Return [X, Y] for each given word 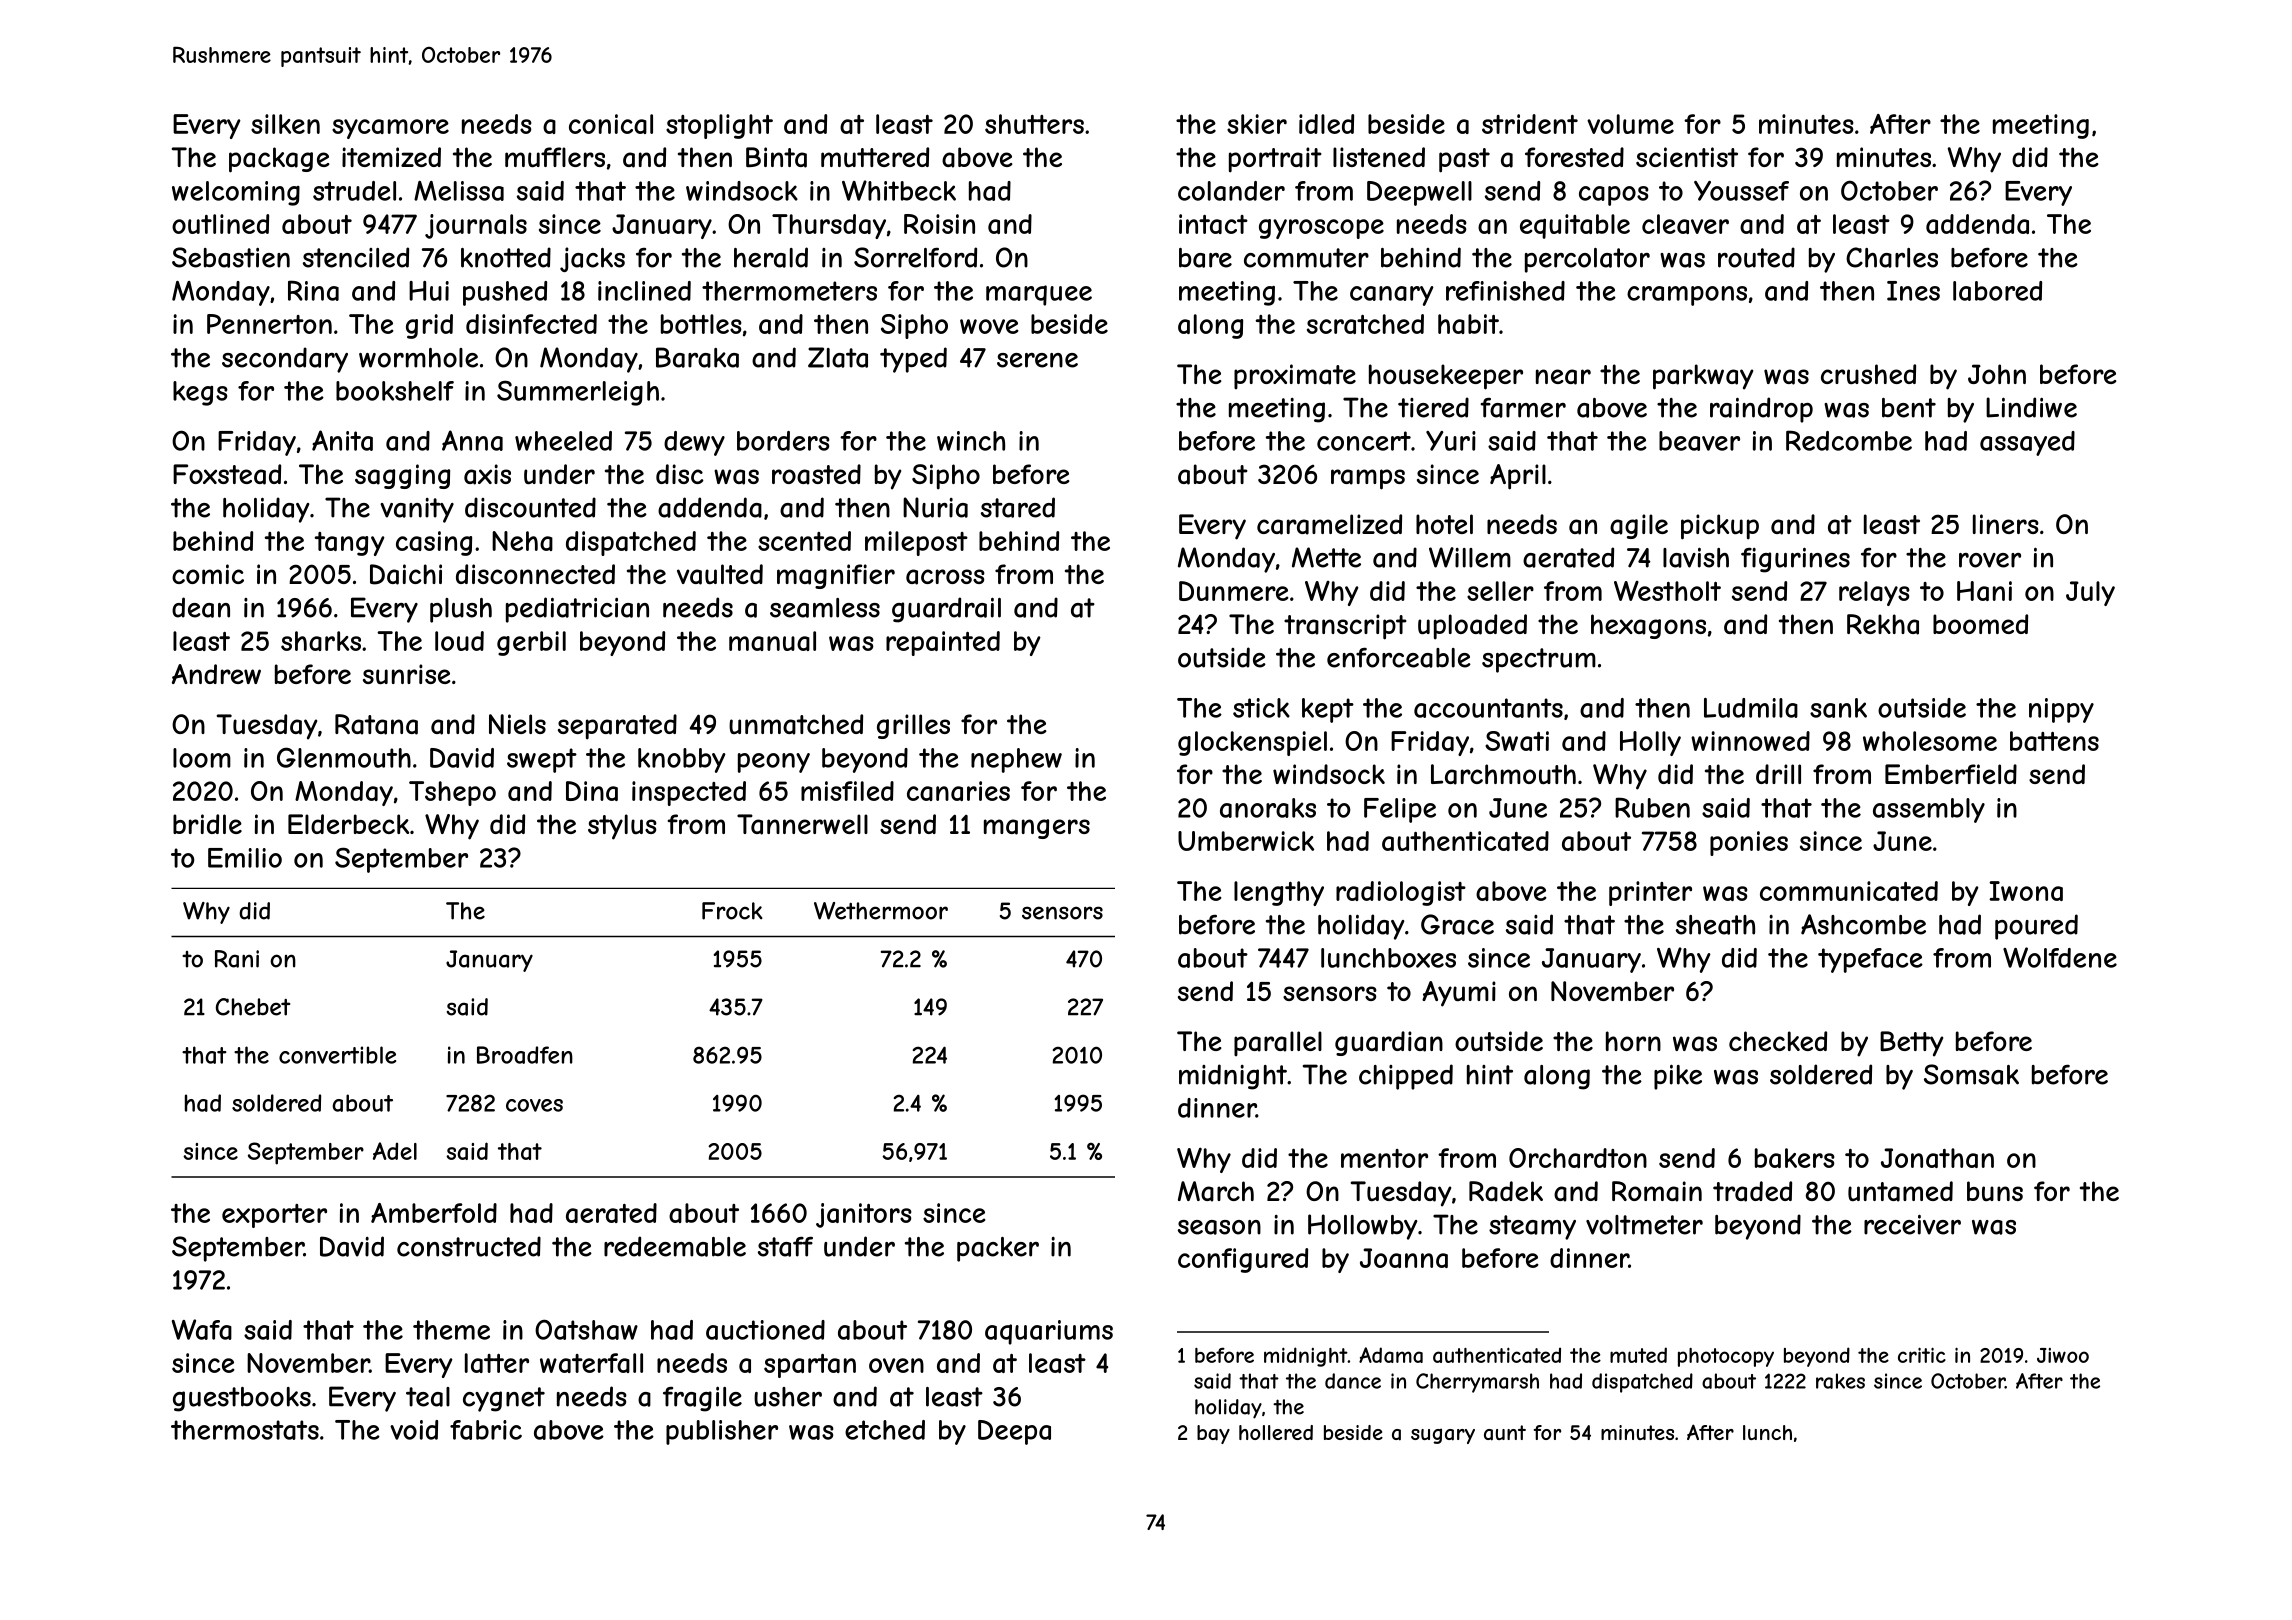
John [1997, 374]
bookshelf [395, 391]
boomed [1980, 624]
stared [1018, 507]
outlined [220, 224]
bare [1205, 258]
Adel [395, 1151]
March [1216, 1191]
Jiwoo [2063, 1355]
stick [1261, 708]
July [2090, 593]
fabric [486, 1430]
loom [202, 758]
